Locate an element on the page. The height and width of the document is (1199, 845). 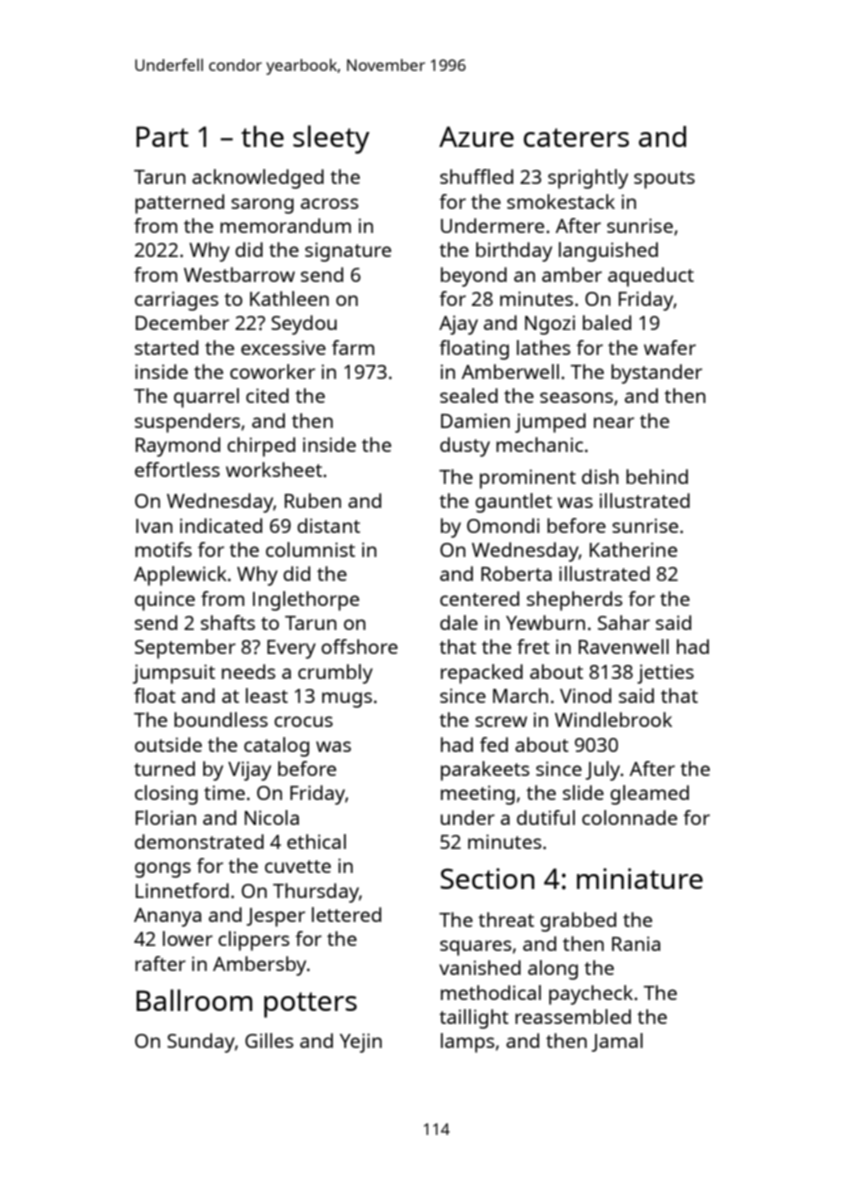
shepherds is located at coordinates (574, 601).
